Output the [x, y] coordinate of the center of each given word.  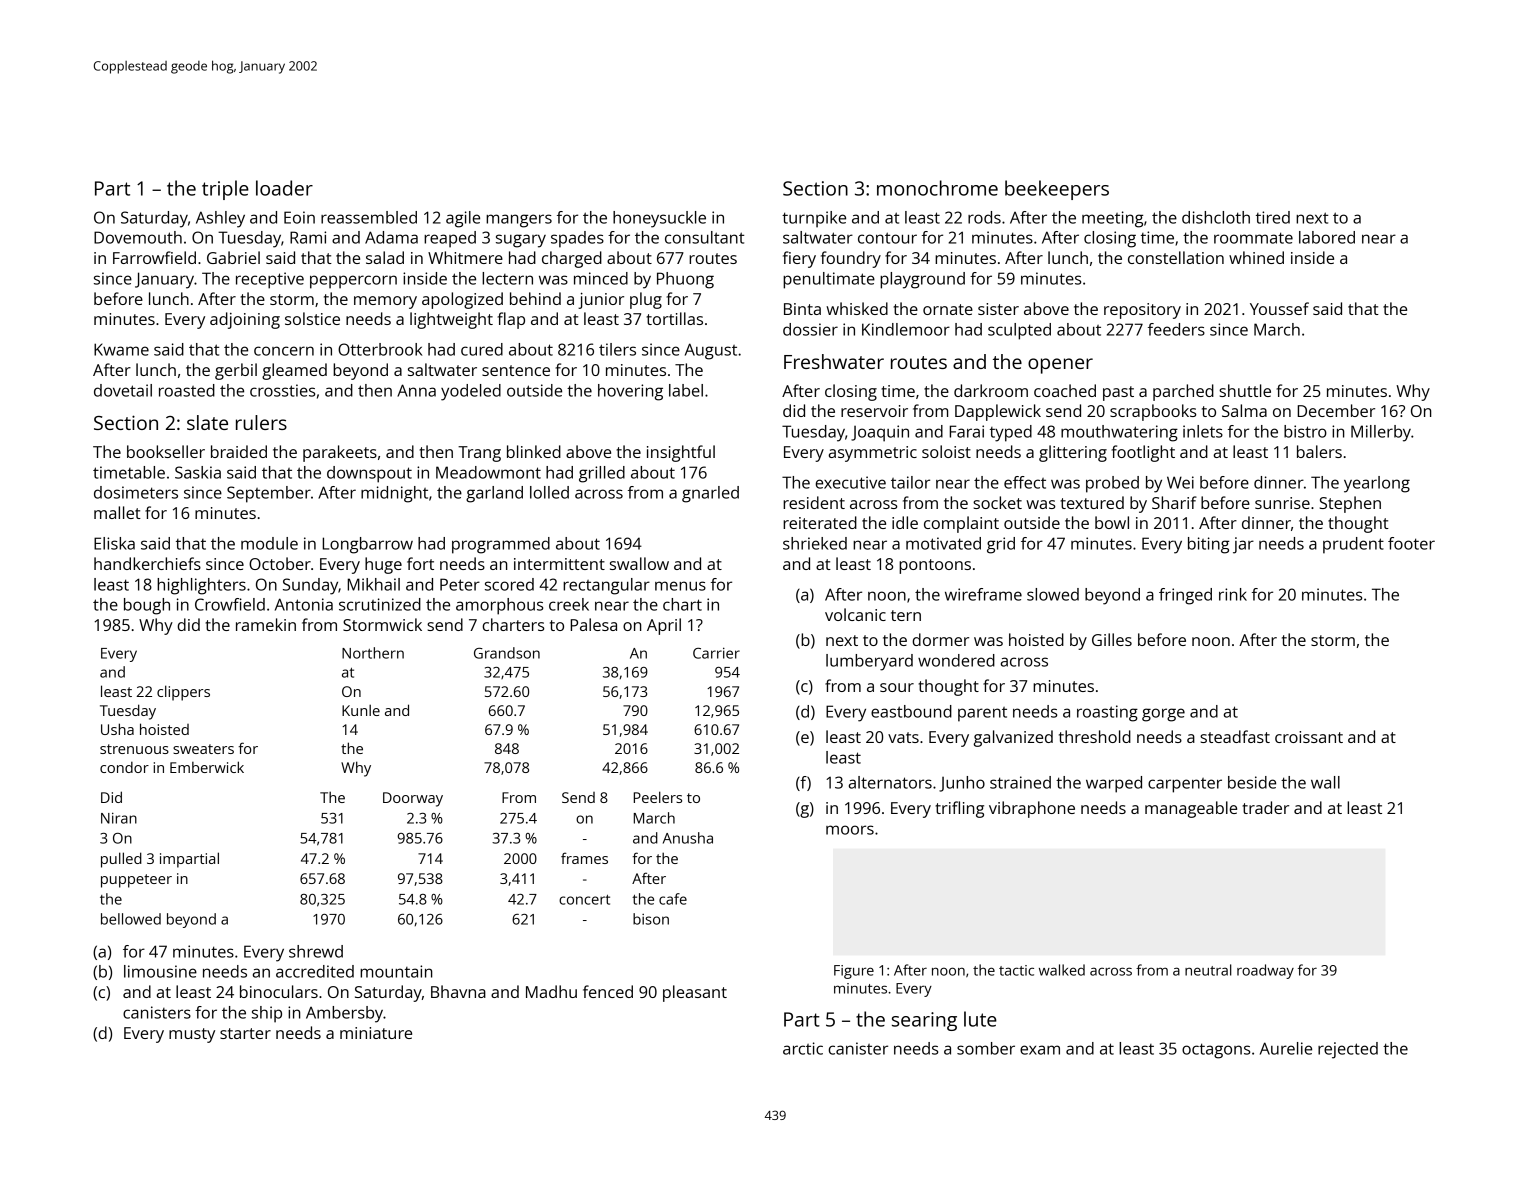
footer [1411, 543]
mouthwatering [1119, 433]
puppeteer [136, 881]
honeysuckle [659, 219]
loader [284, 188]
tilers [617, 349]
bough [147, 606]
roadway [1265, 971]
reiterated [820, 522]
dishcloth [1216, 217]
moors [850, 830]
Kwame [121, 349]
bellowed [131, 919]
